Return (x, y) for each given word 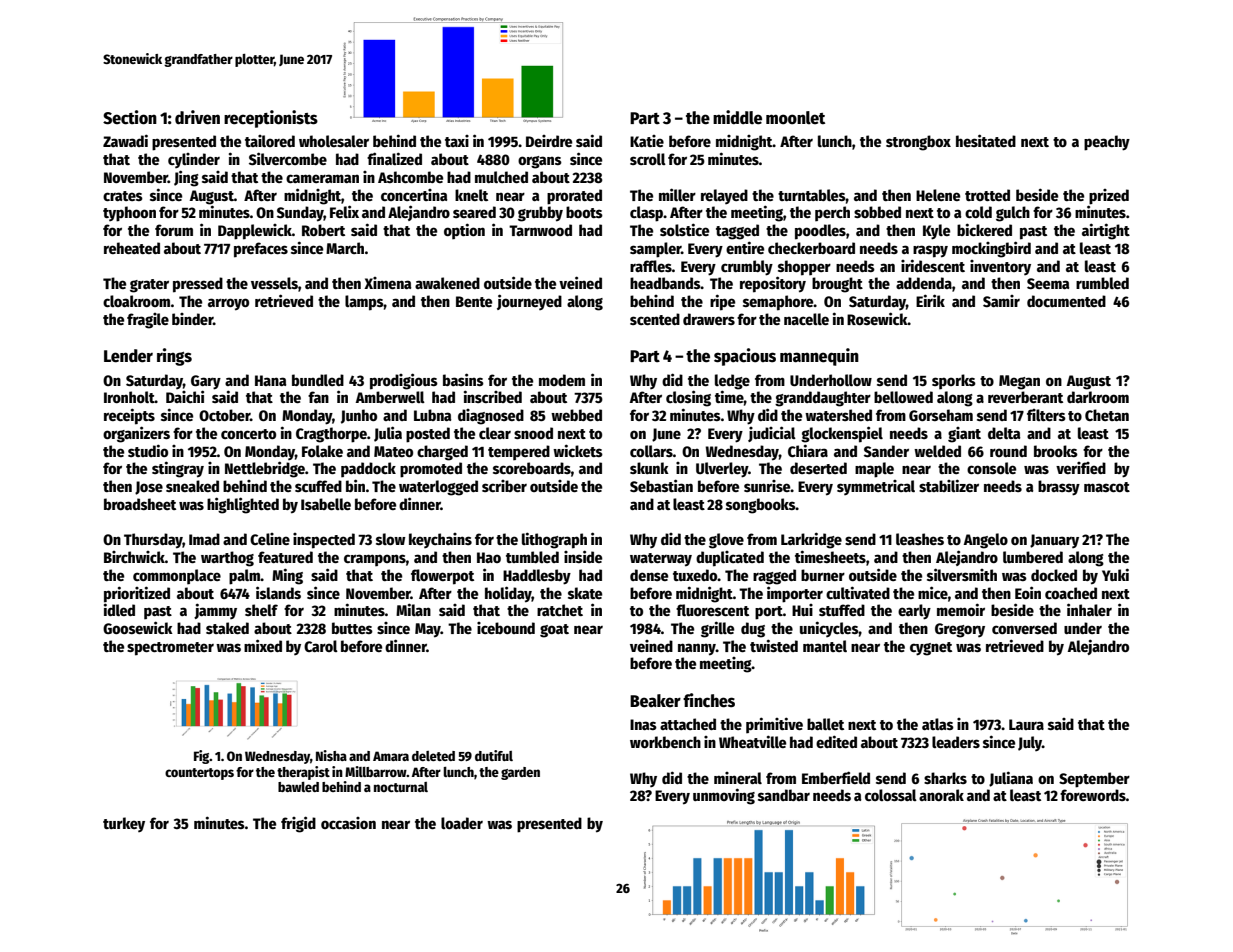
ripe (722, 302)
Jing (186, 178)
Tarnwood (540, 230)
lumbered (1033, 557)
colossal (891, 795)
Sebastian (661, 485)
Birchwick (134, 557)
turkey (124, 824)
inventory (1000, 267)
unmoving (724, 796)
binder (192, 319)
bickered (984, 229)
